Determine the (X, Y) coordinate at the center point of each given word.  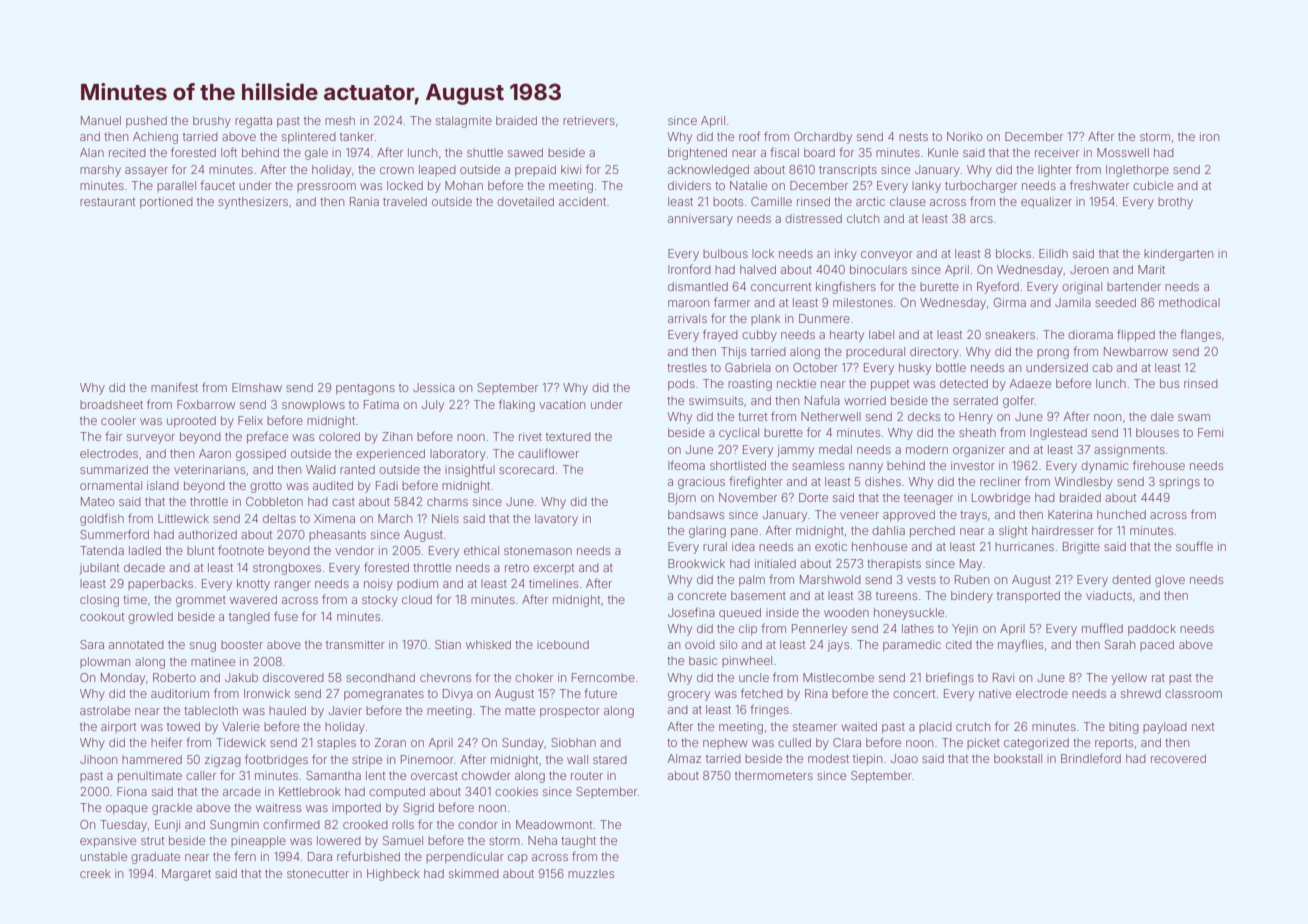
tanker (357, 136)
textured (568, 436)
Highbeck (393, 875)
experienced (390, 455)
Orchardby (823, 138)
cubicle (1153, 185)
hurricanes (1024, 546)
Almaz (684, 758)
